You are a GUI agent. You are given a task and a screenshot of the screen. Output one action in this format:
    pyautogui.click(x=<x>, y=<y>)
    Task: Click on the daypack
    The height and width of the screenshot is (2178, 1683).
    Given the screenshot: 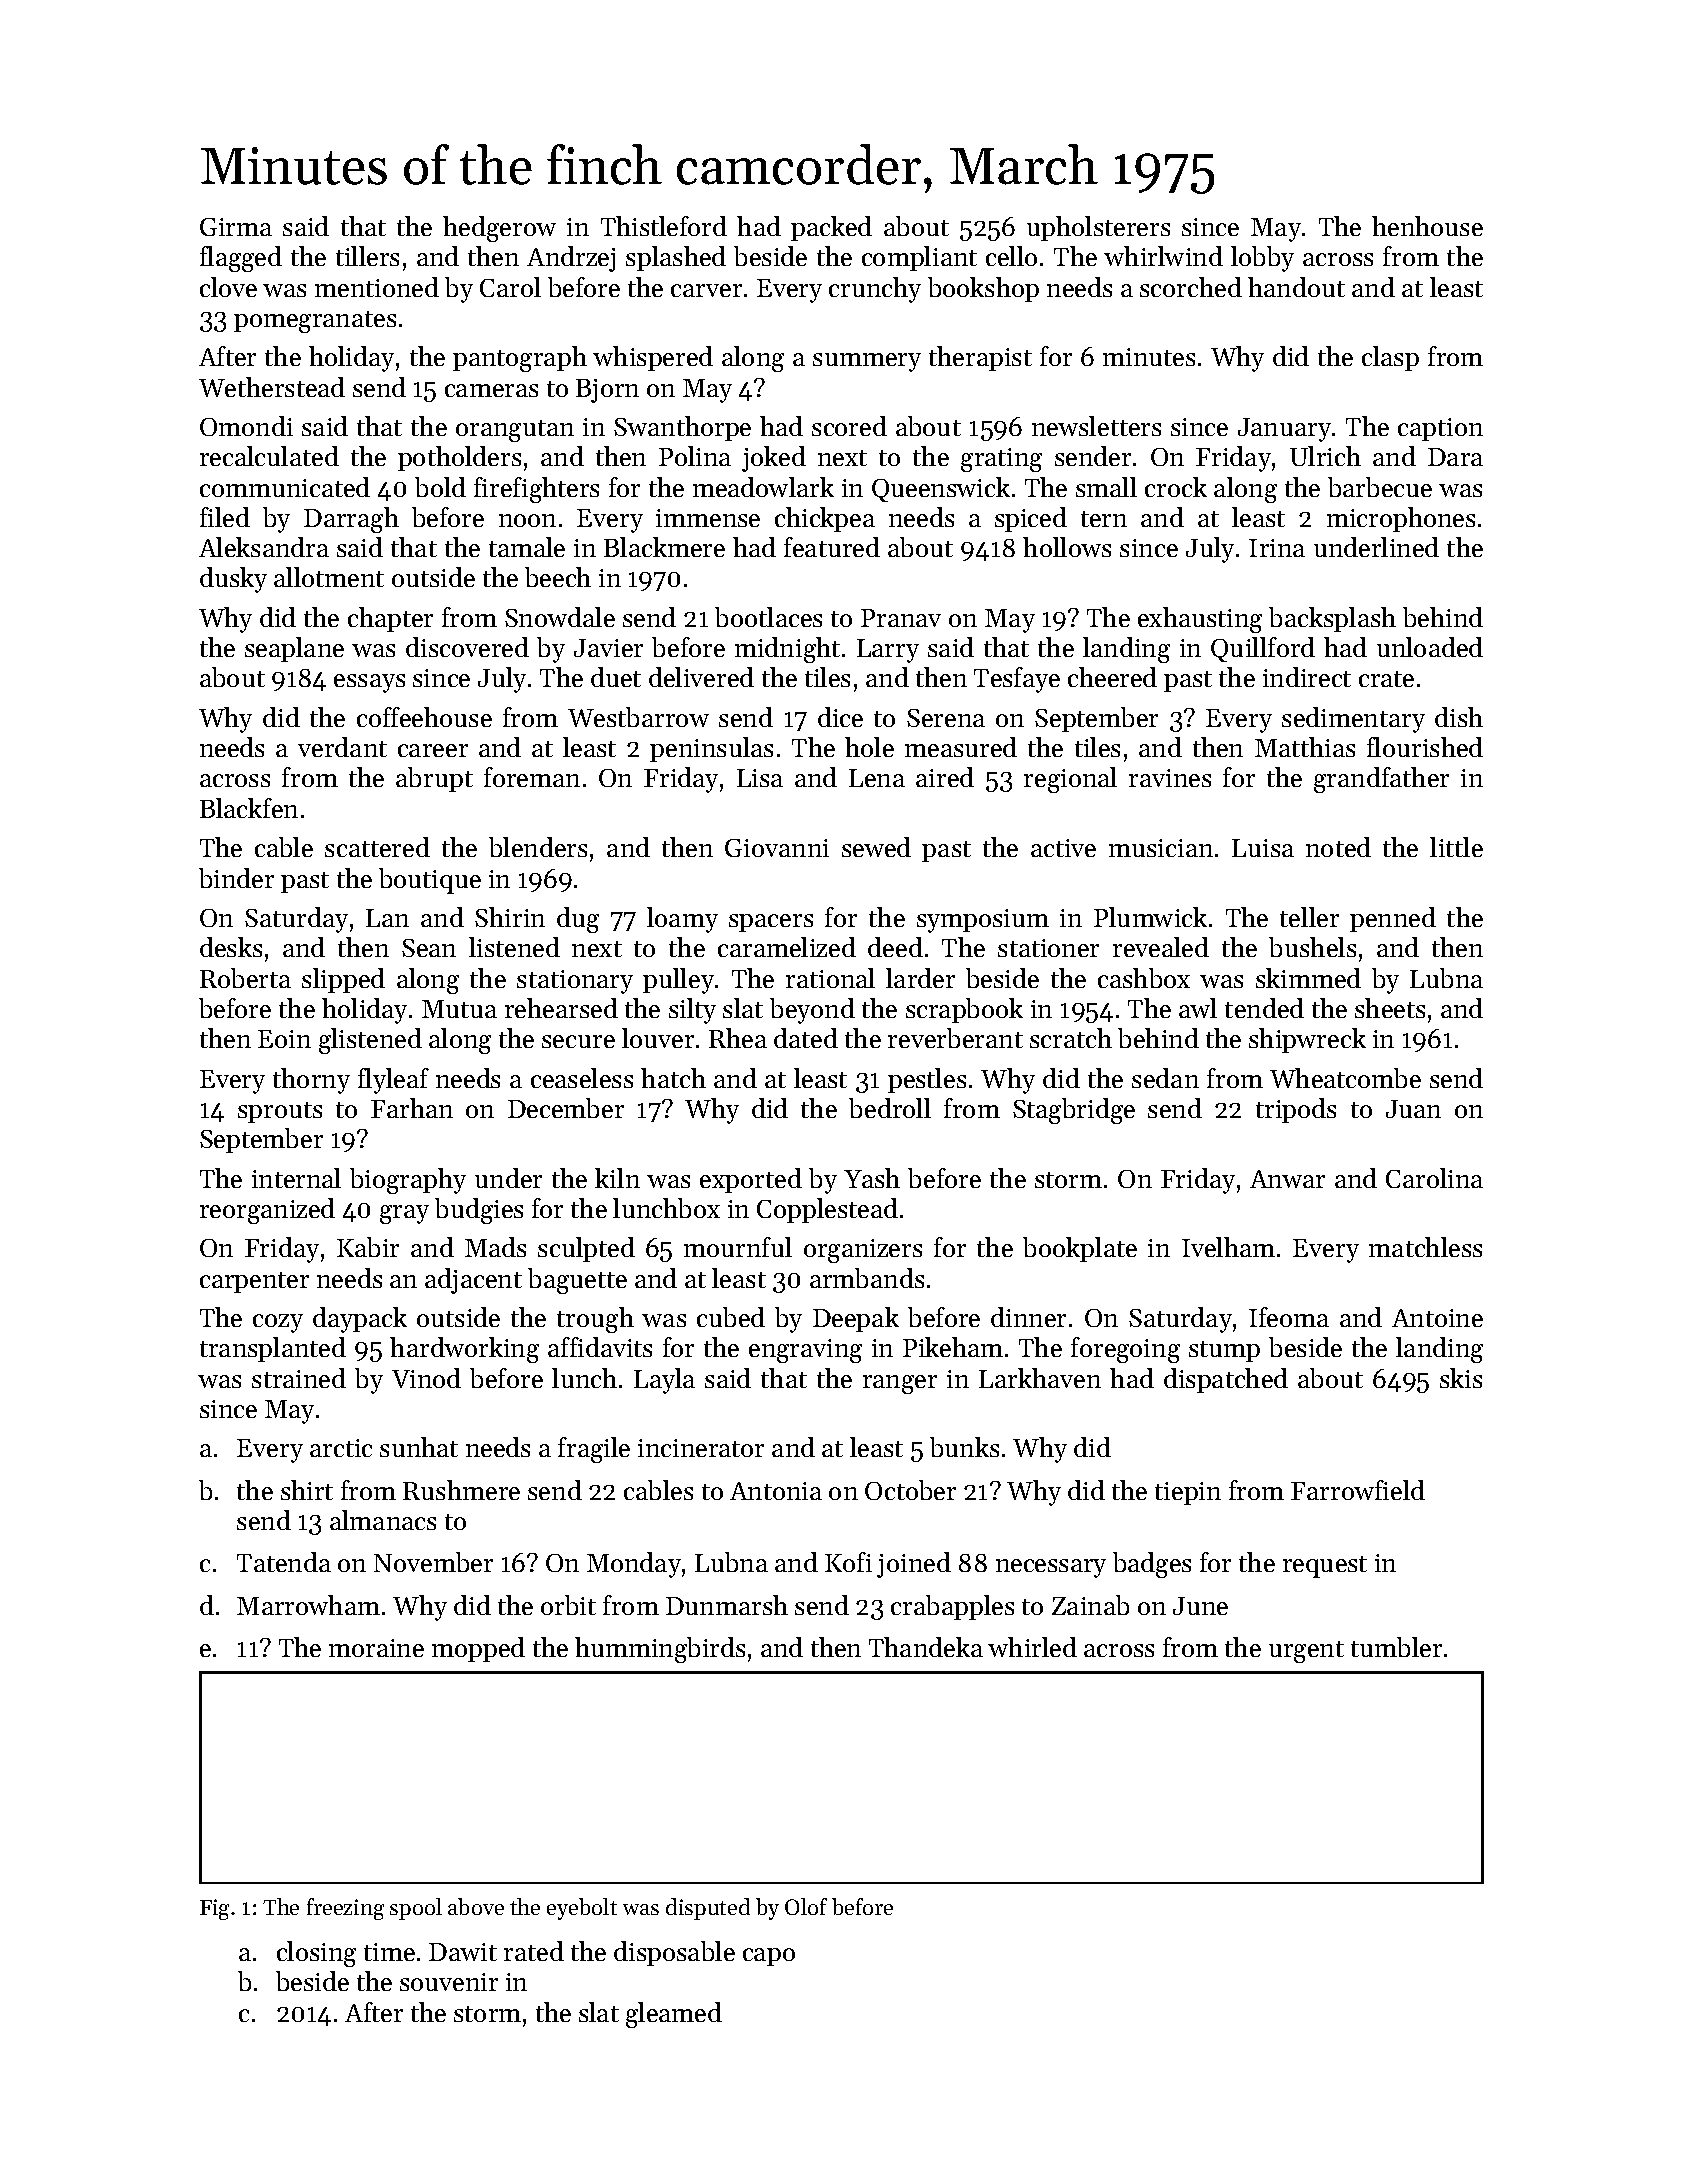 What is the action you would take?
    pyautogui.click(x=360, y=1320)
